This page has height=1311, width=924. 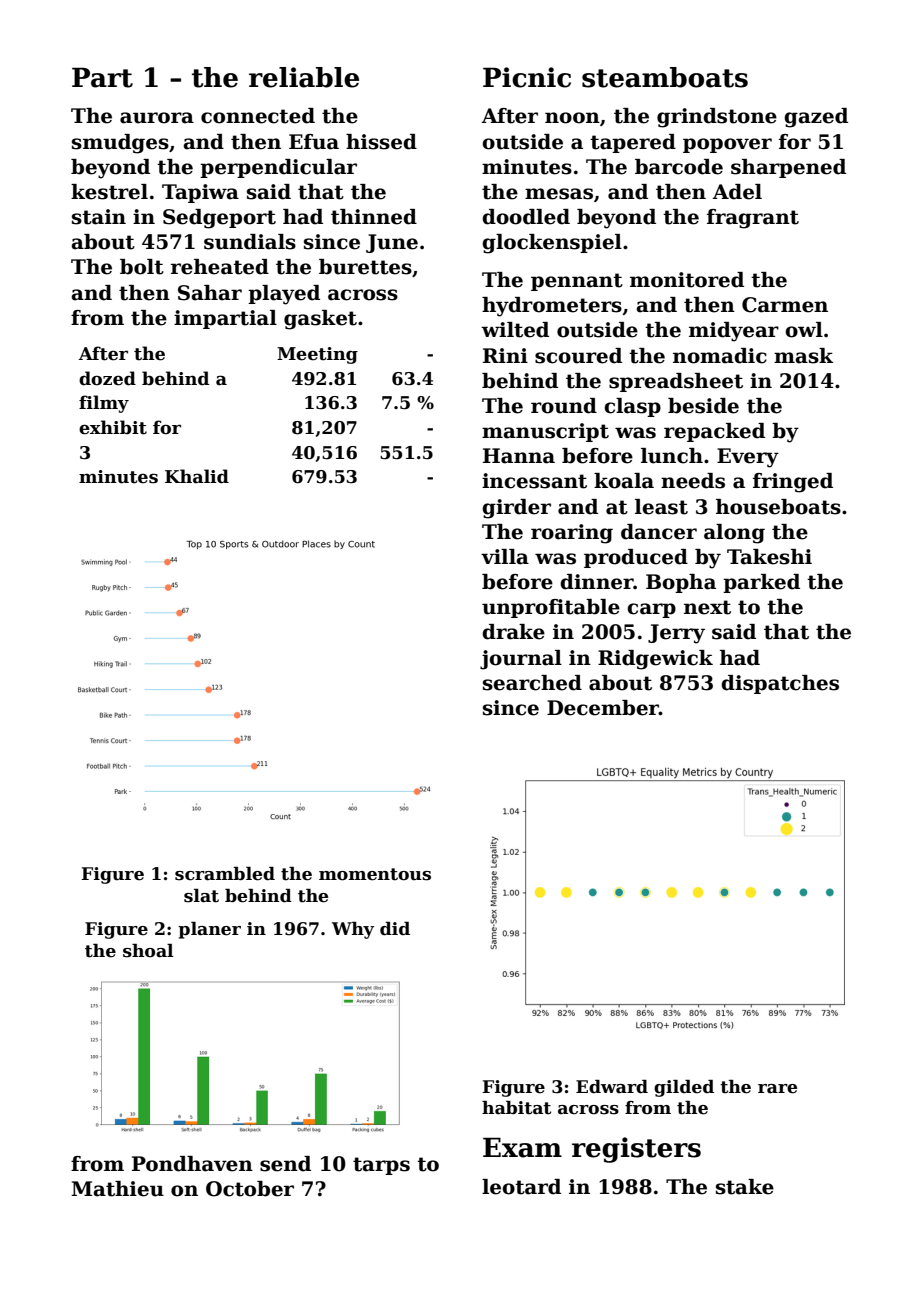 What do you see at coordinates (803, 356) in the page?
I see `mask` at bounding box center [803, 356].
